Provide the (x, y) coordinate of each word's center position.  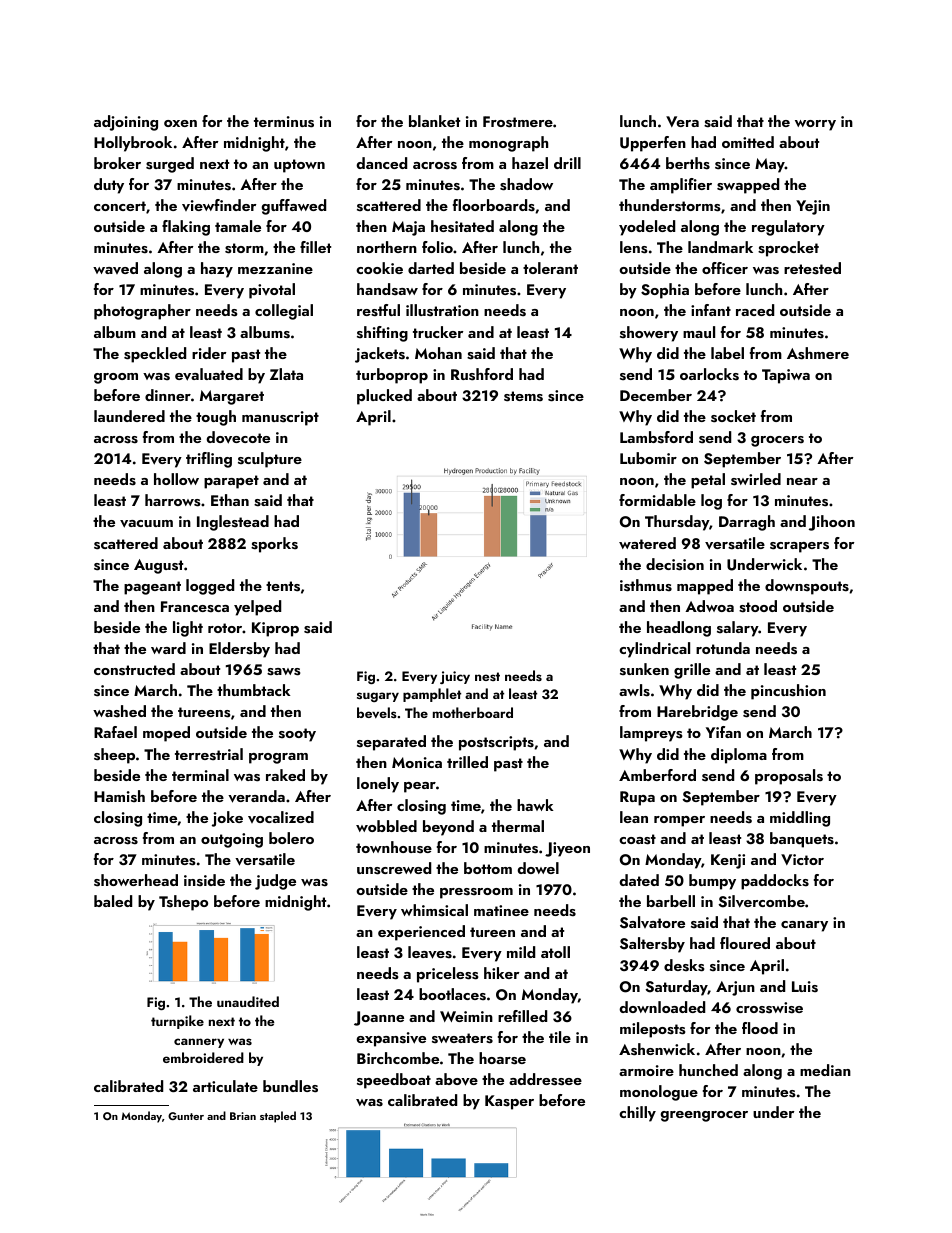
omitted (748, 142)
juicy (455, 677)
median (825, 1070)
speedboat (394, 1081)
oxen (180, 123)
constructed (134, 669)
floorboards (494, 205)
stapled (278, 1117)
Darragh (747, 523)
